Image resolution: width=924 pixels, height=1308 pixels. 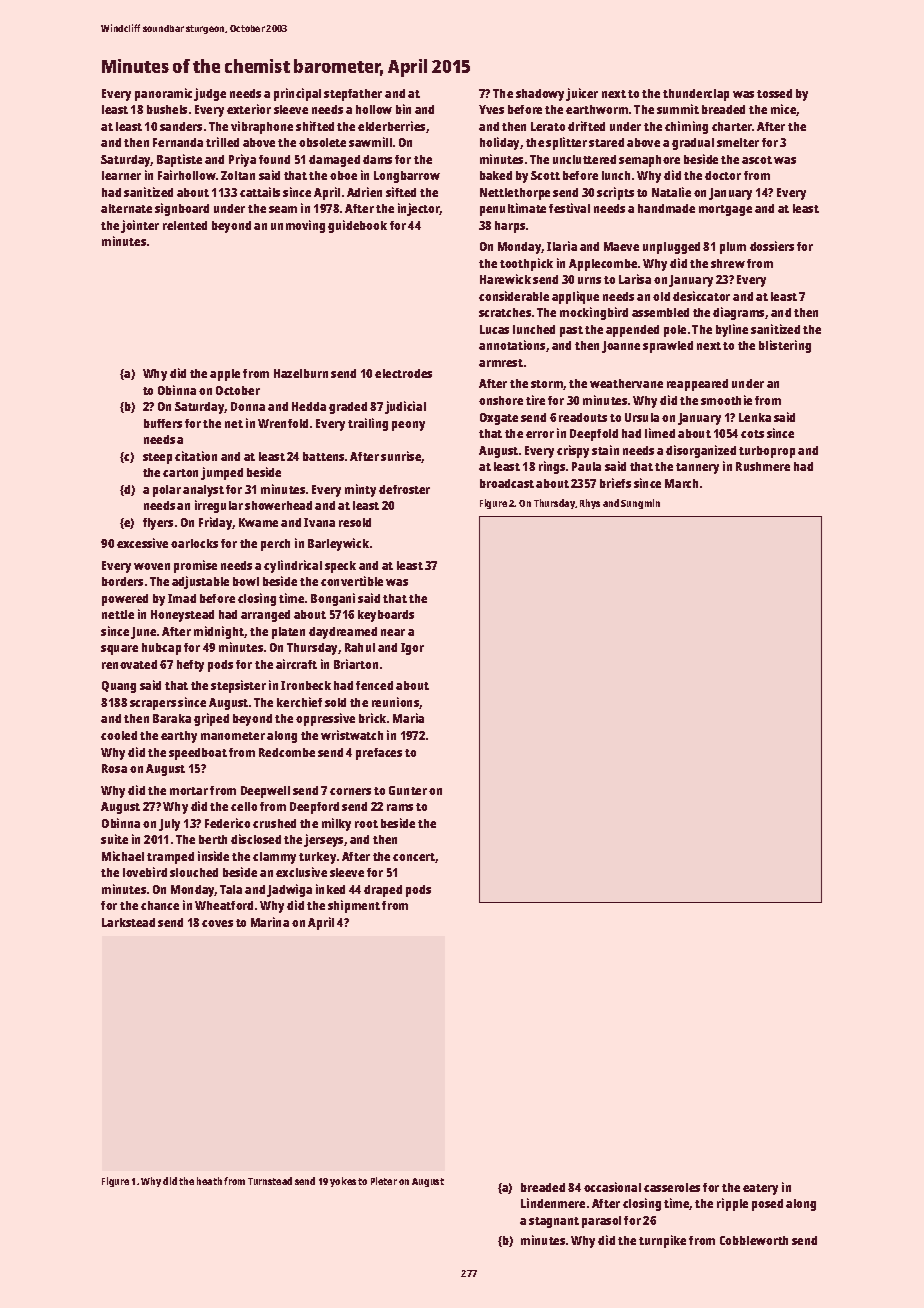 I want to click on polar, so click(x=167, y=491).
